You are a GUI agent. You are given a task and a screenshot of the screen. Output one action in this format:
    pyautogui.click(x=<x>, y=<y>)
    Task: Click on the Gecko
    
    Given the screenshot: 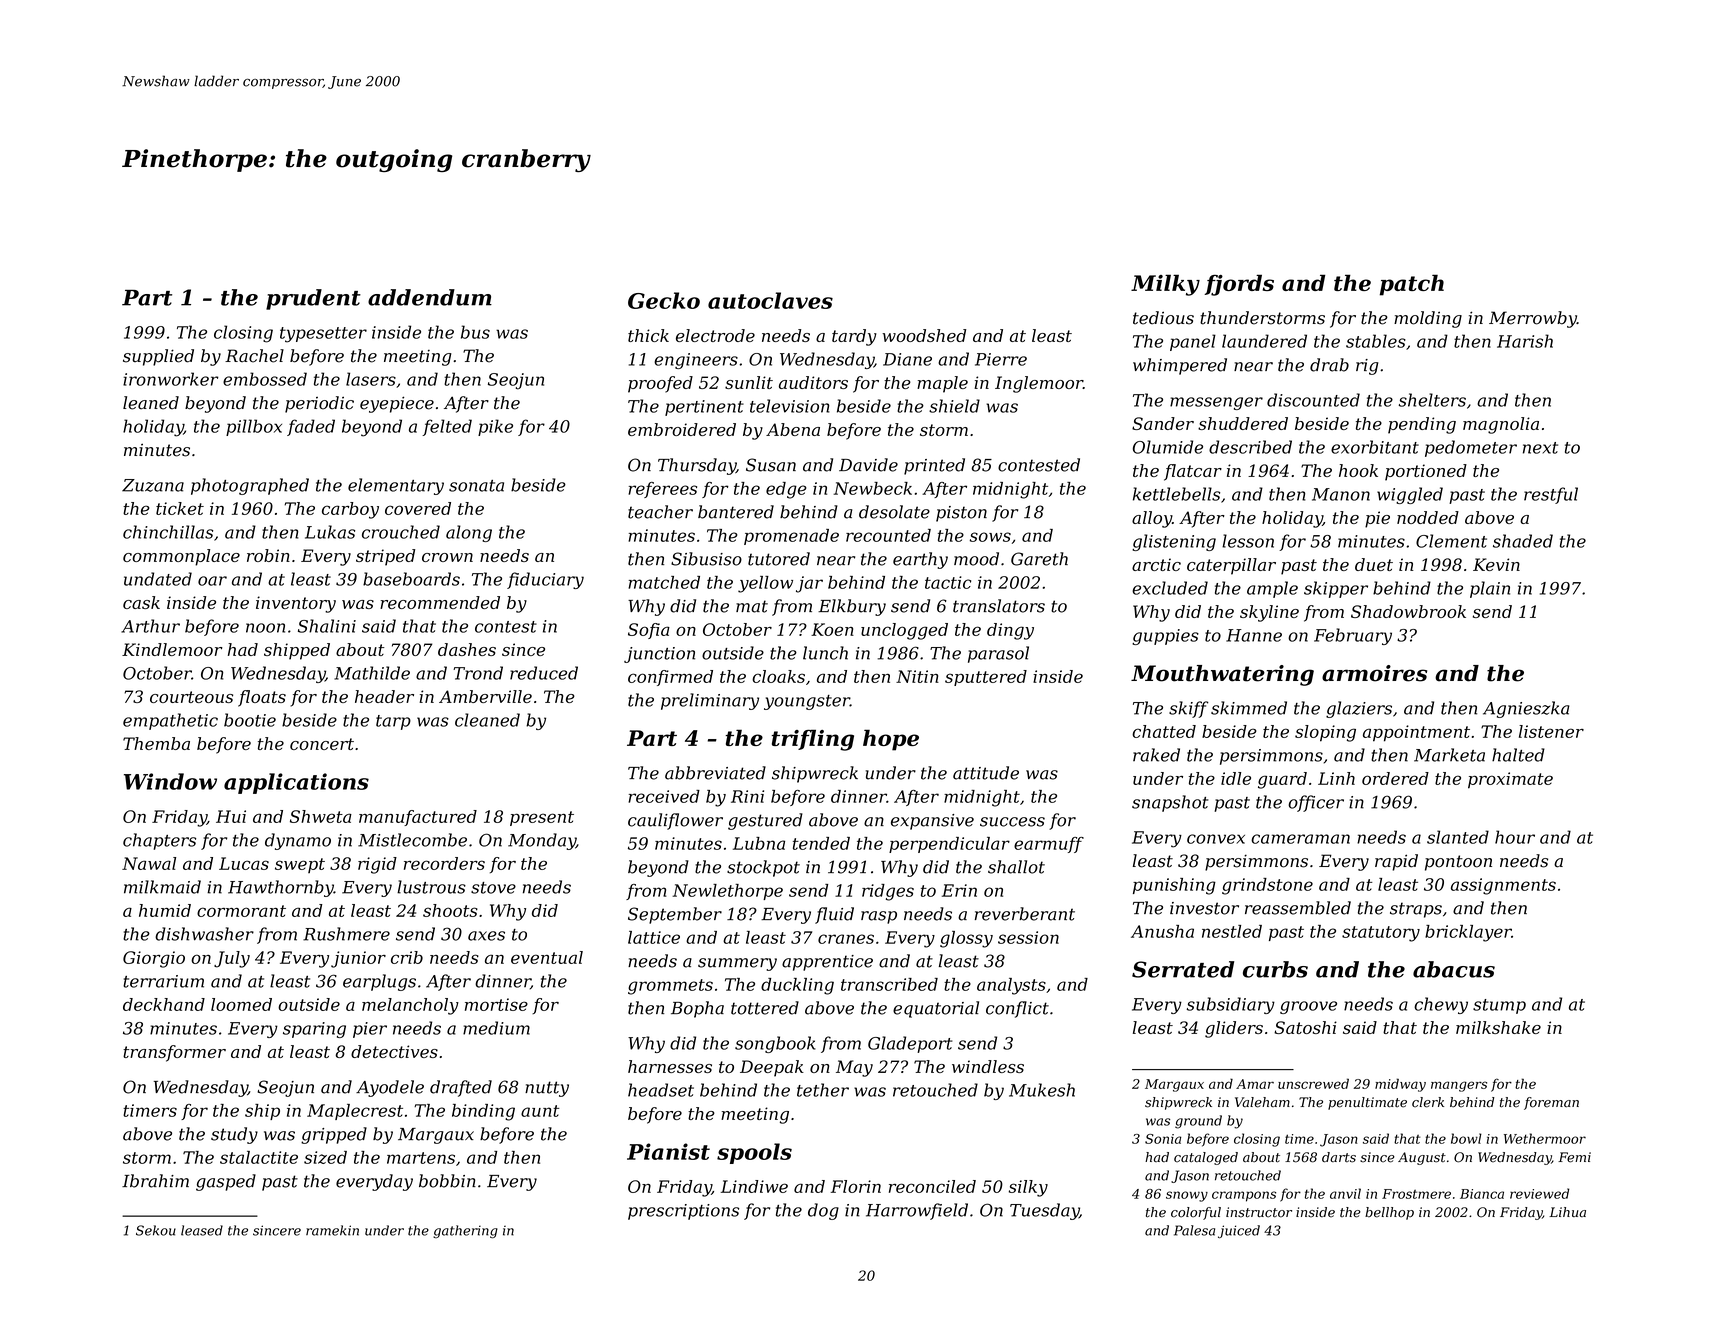 What is the action you would take?
    pyautogui.click(x=664, y=300)
